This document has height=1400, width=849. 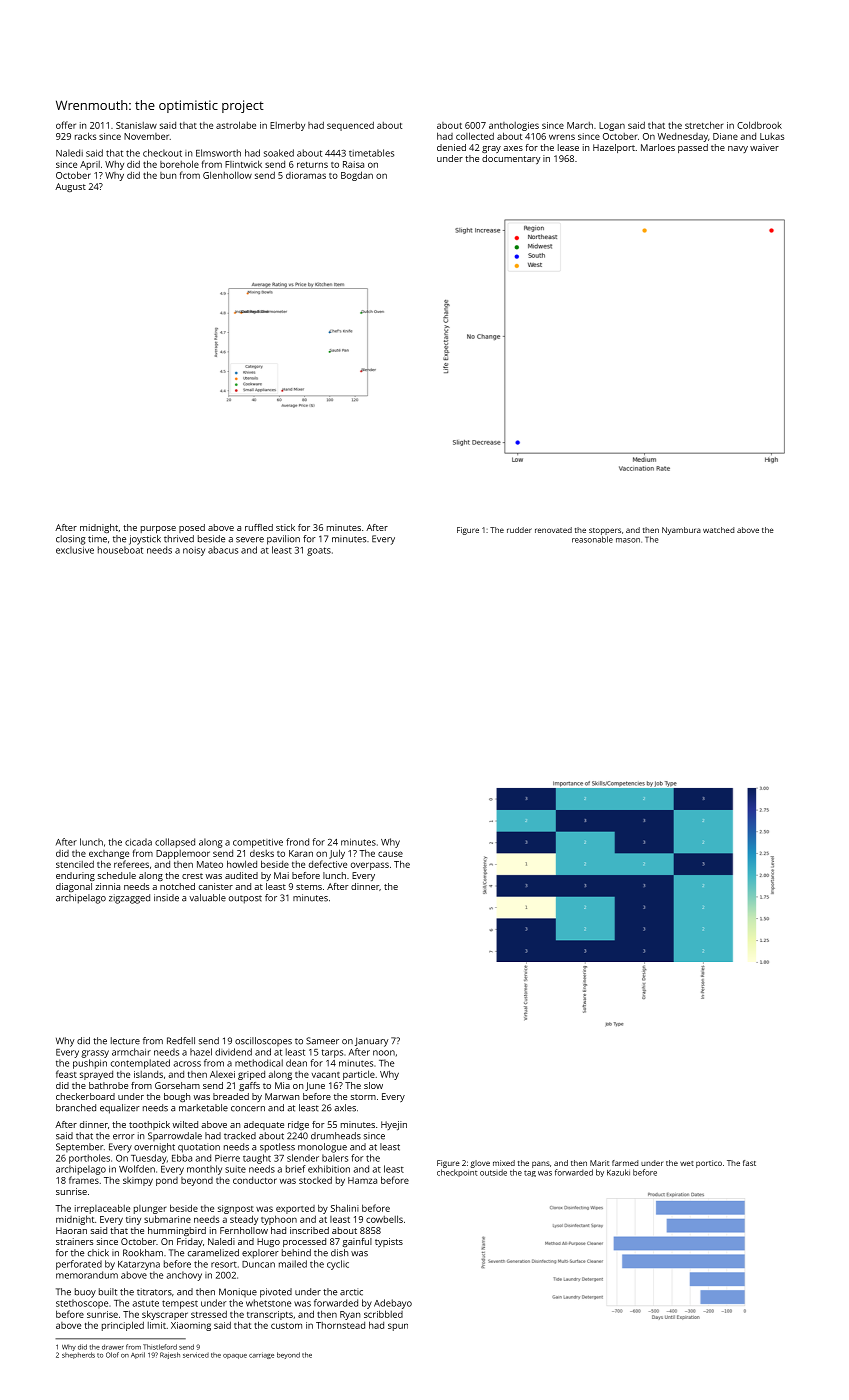 What do you see at coordinates (514, 126) in the document?
I see `anthologies` at bounding box center [514, 126].
